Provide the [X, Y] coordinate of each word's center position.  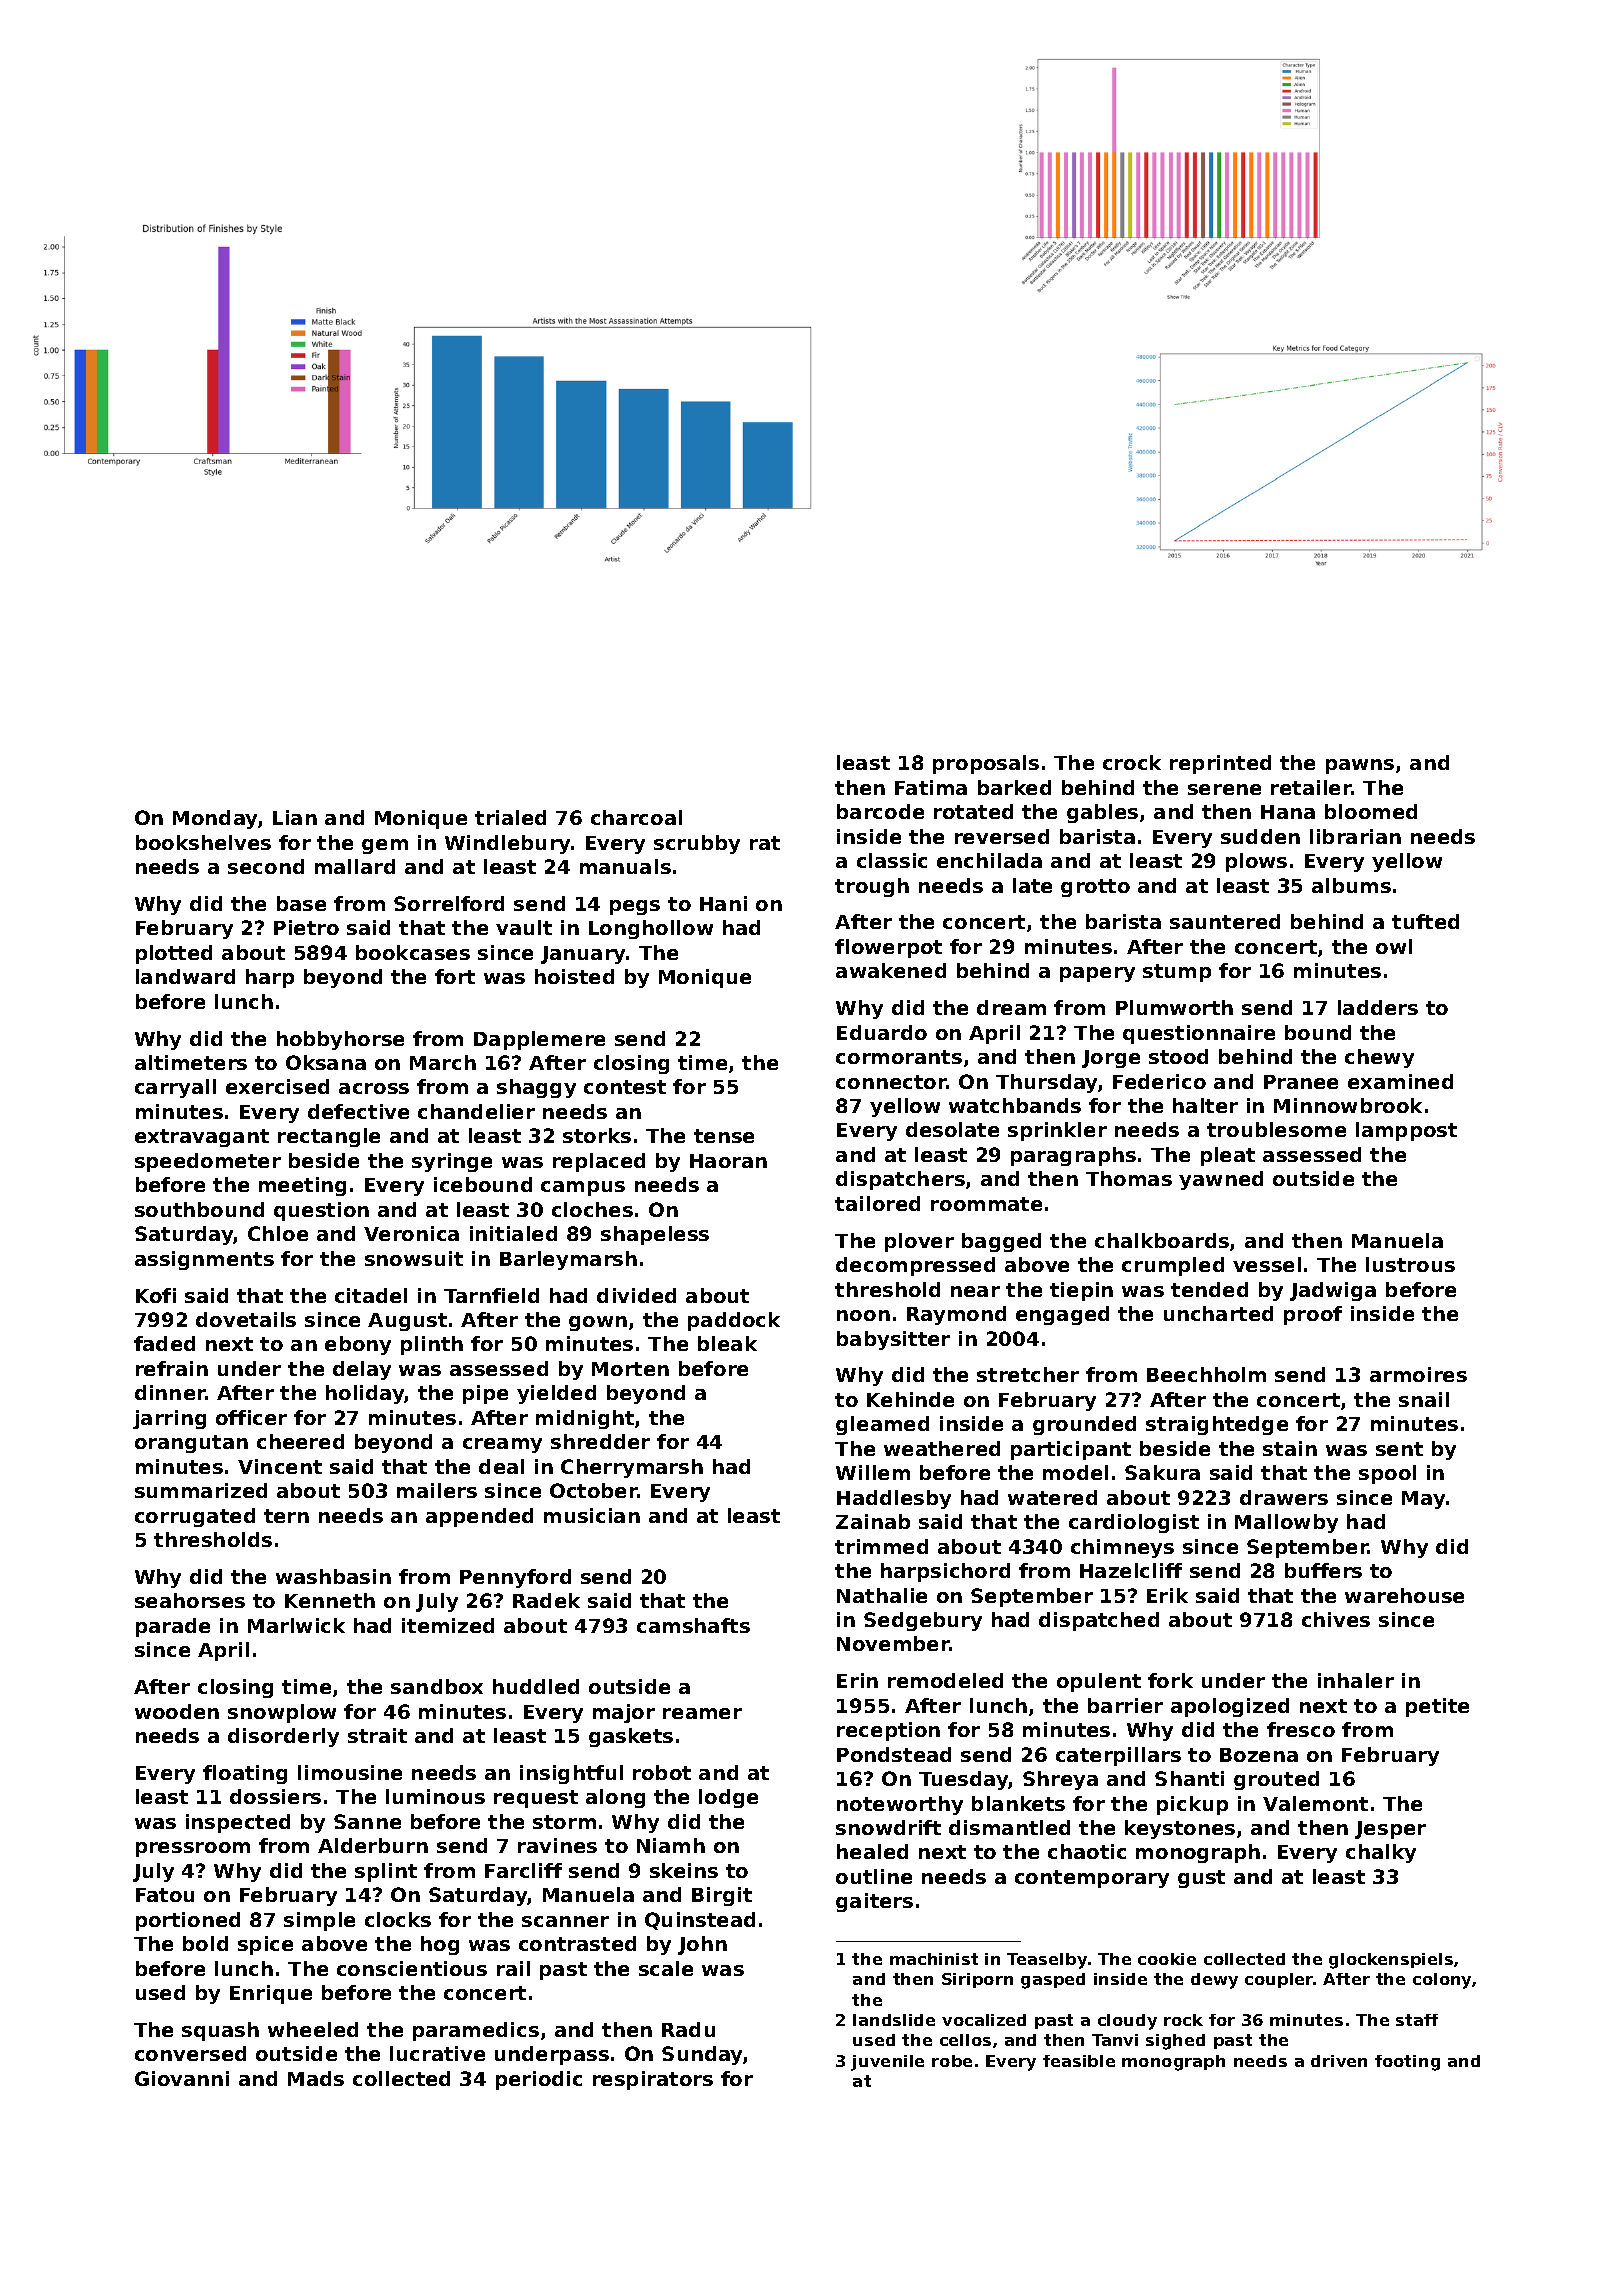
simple [319, 1921]
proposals [986, 764]
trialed [510, 817]
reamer [702, 1713]
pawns [1360, 766]
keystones [1180, 1829]
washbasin [333, 1576]
